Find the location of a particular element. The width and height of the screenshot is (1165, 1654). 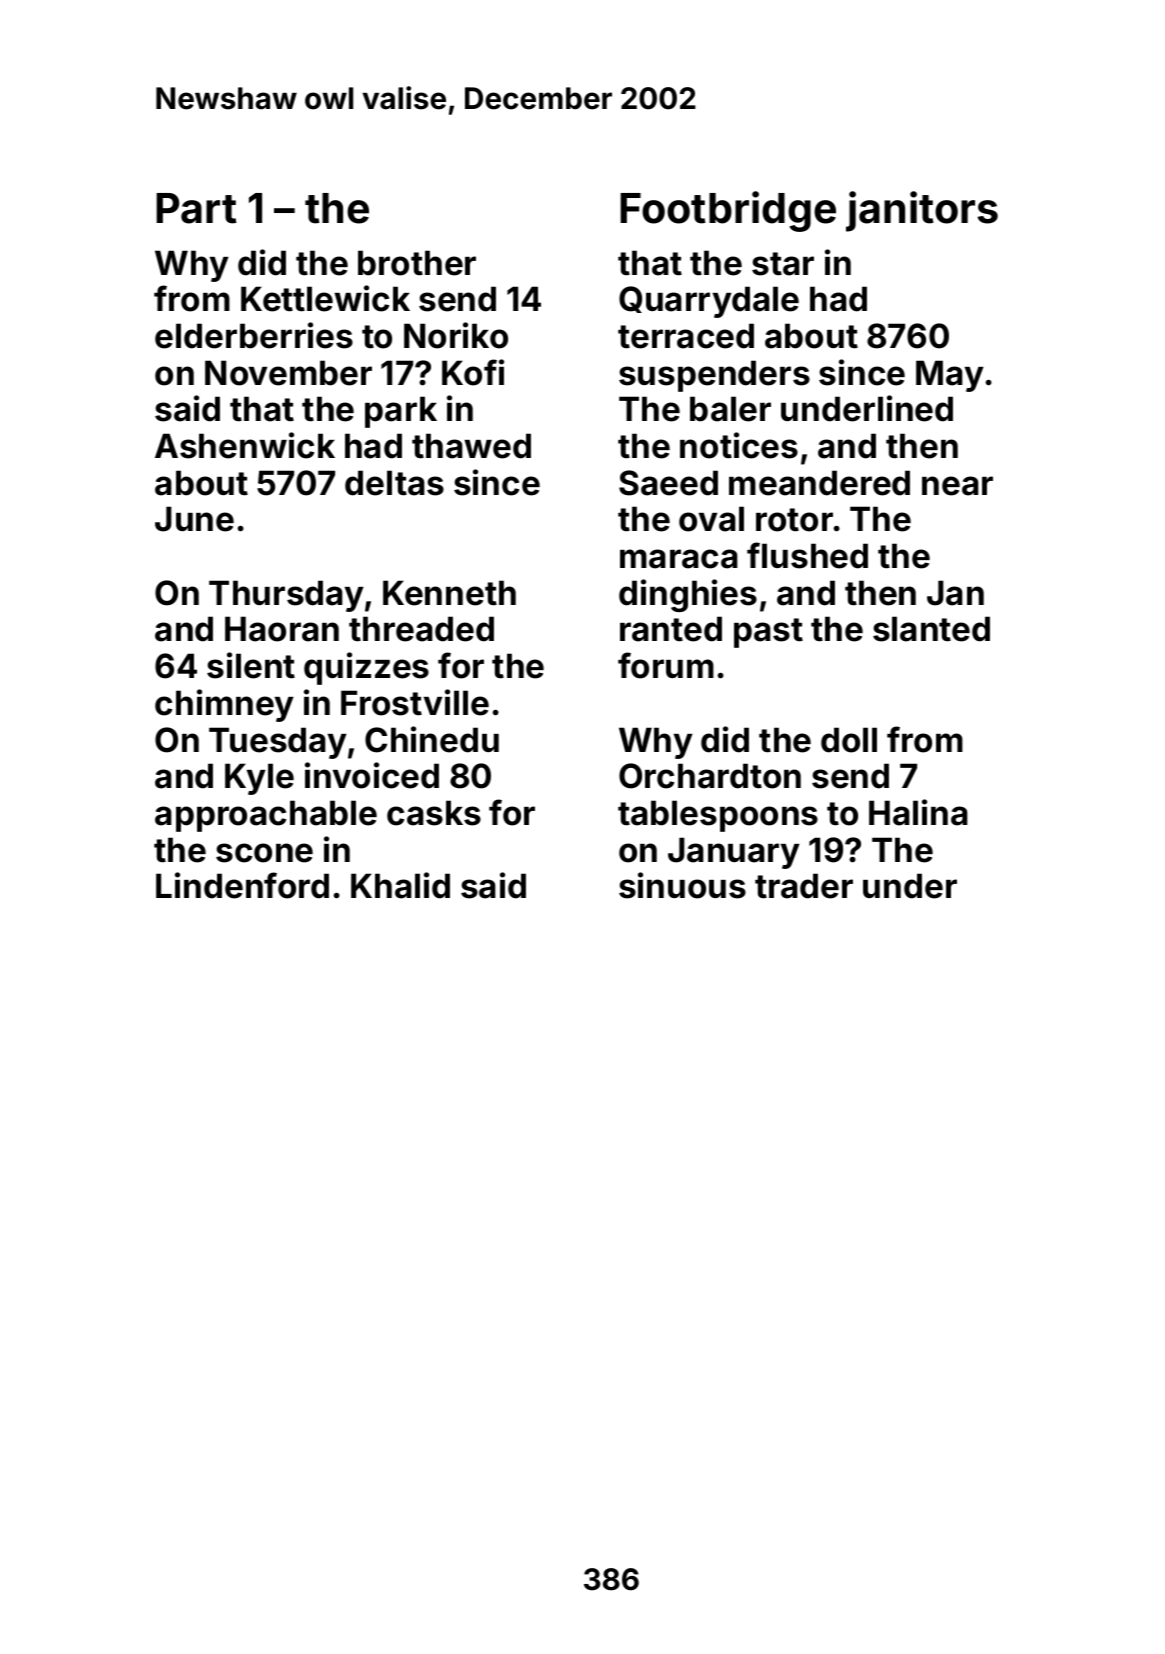

Part is located at coordinates (196, 208).
